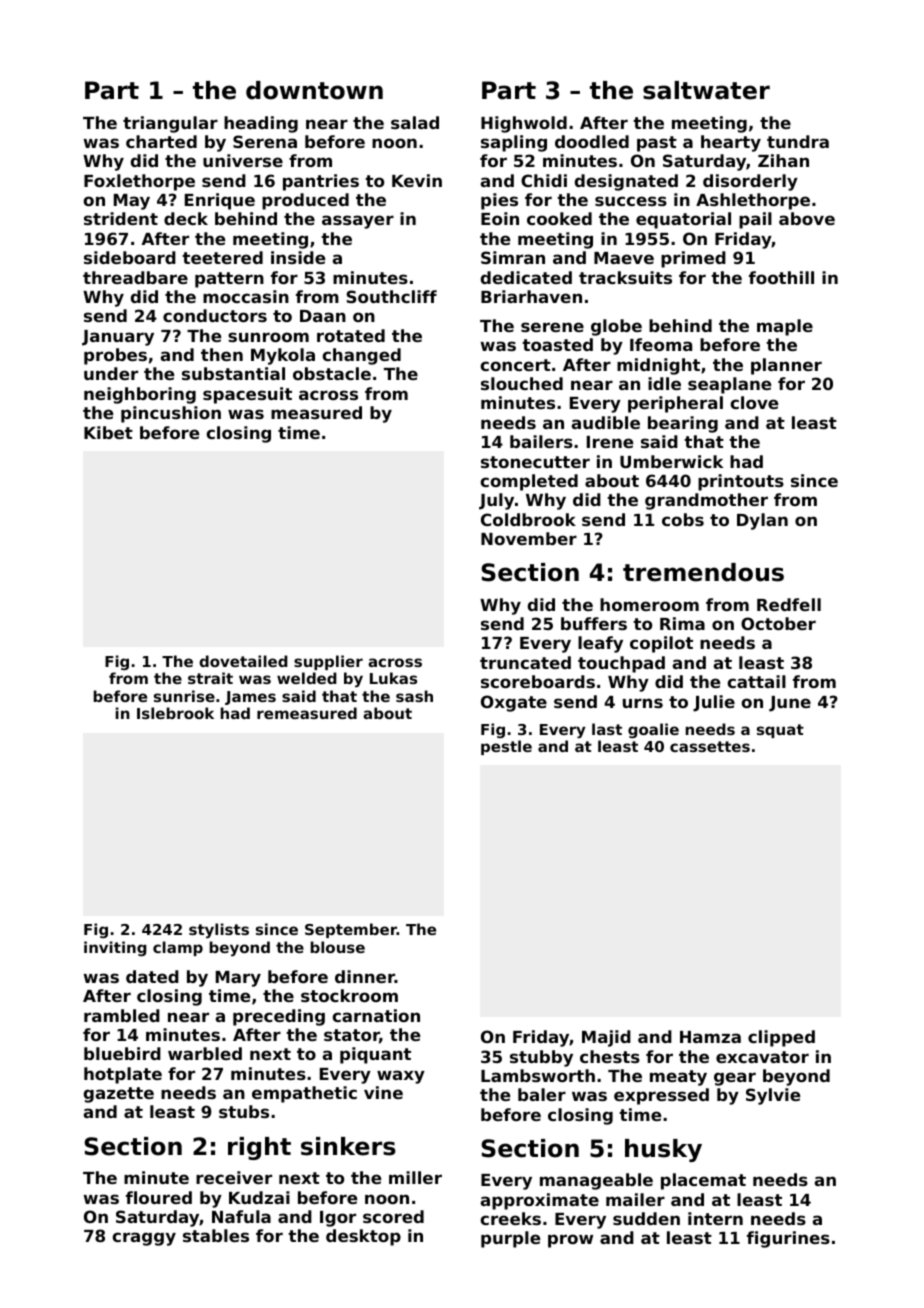  Describe the element at coordinates (780, 731) in the page. I see `squat` at that location.
